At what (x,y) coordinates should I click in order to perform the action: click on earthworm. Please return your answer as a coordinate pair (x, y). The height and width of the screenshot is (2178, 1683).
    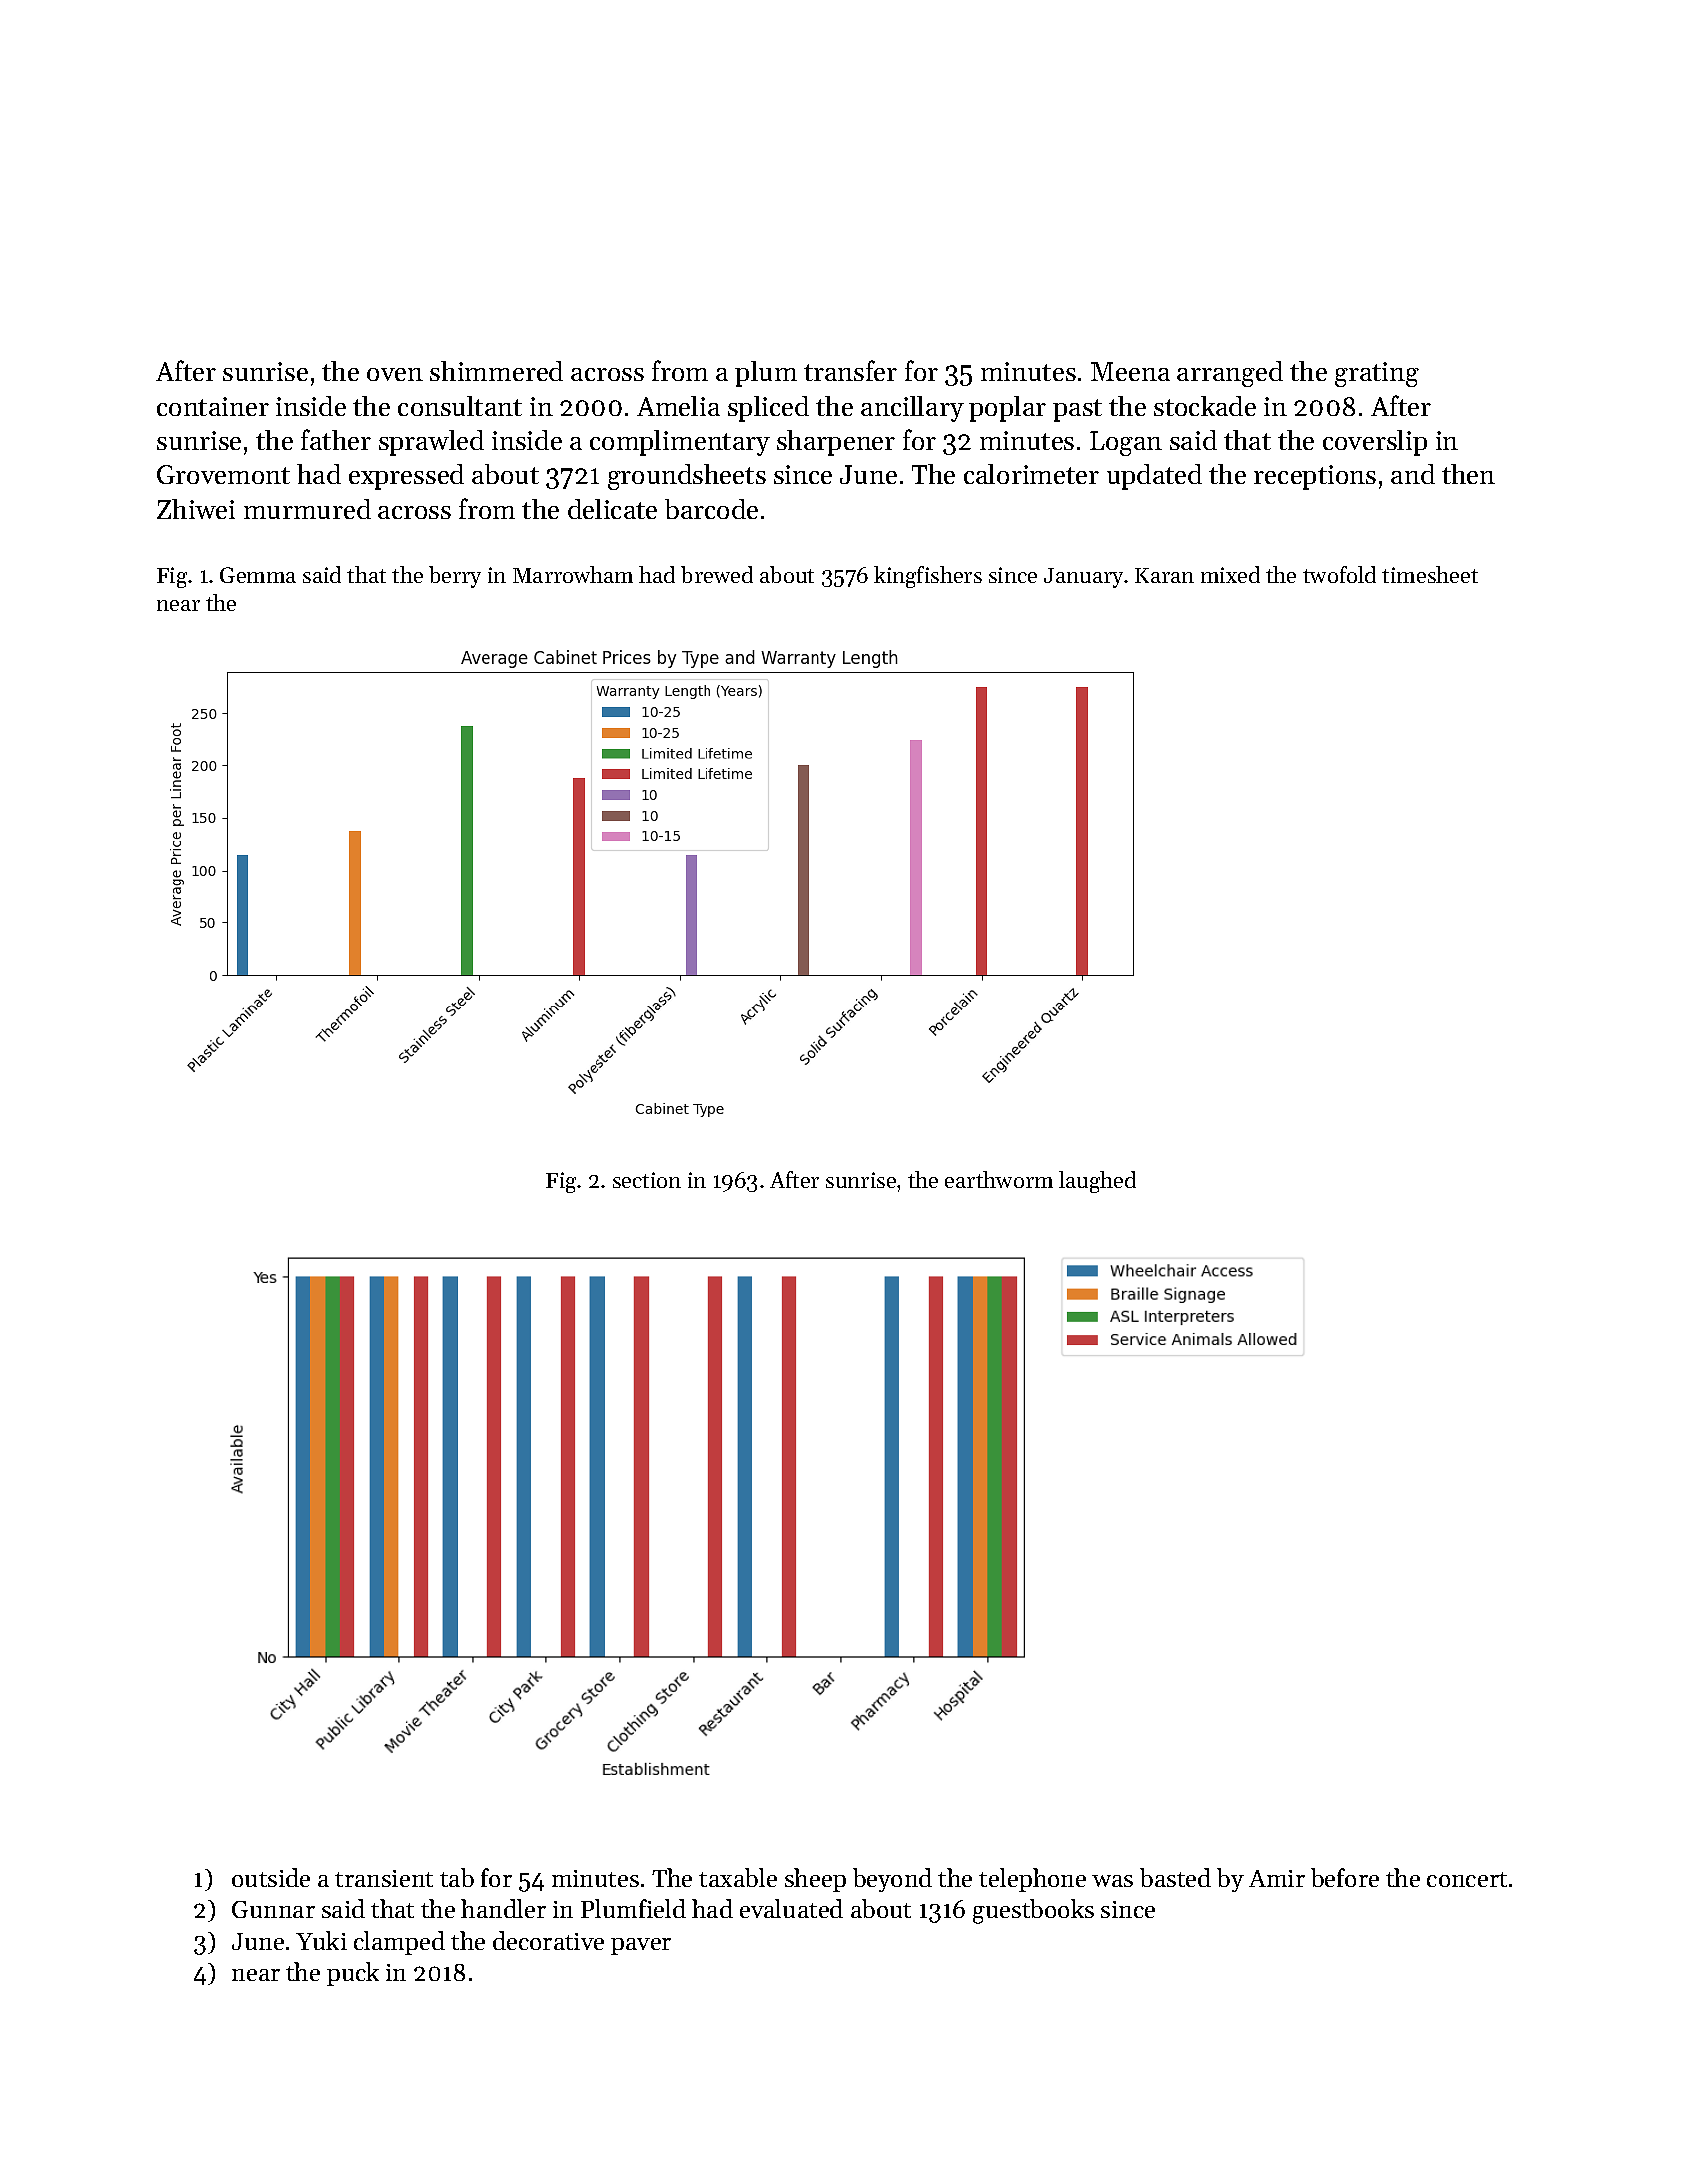
    Looking at the image, I should click on (999, 1179).
